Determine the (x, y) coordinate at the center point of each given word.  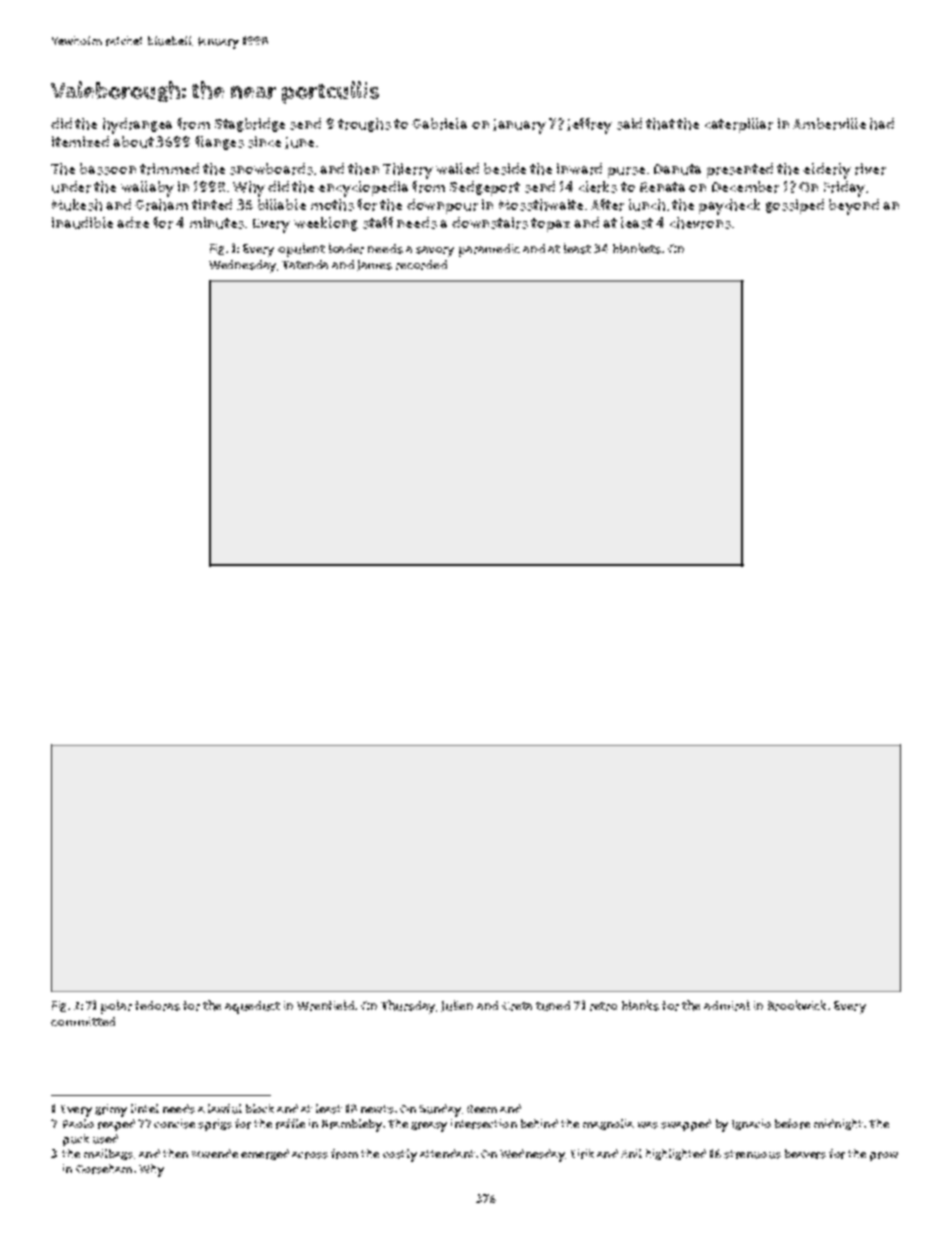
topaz (550, 225)
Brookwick (797, 1005)
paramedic (489, 250)
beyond (854, 207)
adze (133, 222)
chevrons (700, 223)
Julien (457, 1006)
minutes (217, 223)
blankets (637, 248)
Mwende (215, 1153)
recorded (421, 265)
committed (83, 1021)
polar (116, 1007)
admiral (727, 1005)
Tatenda (305, 264)
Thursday (408, 1007)
